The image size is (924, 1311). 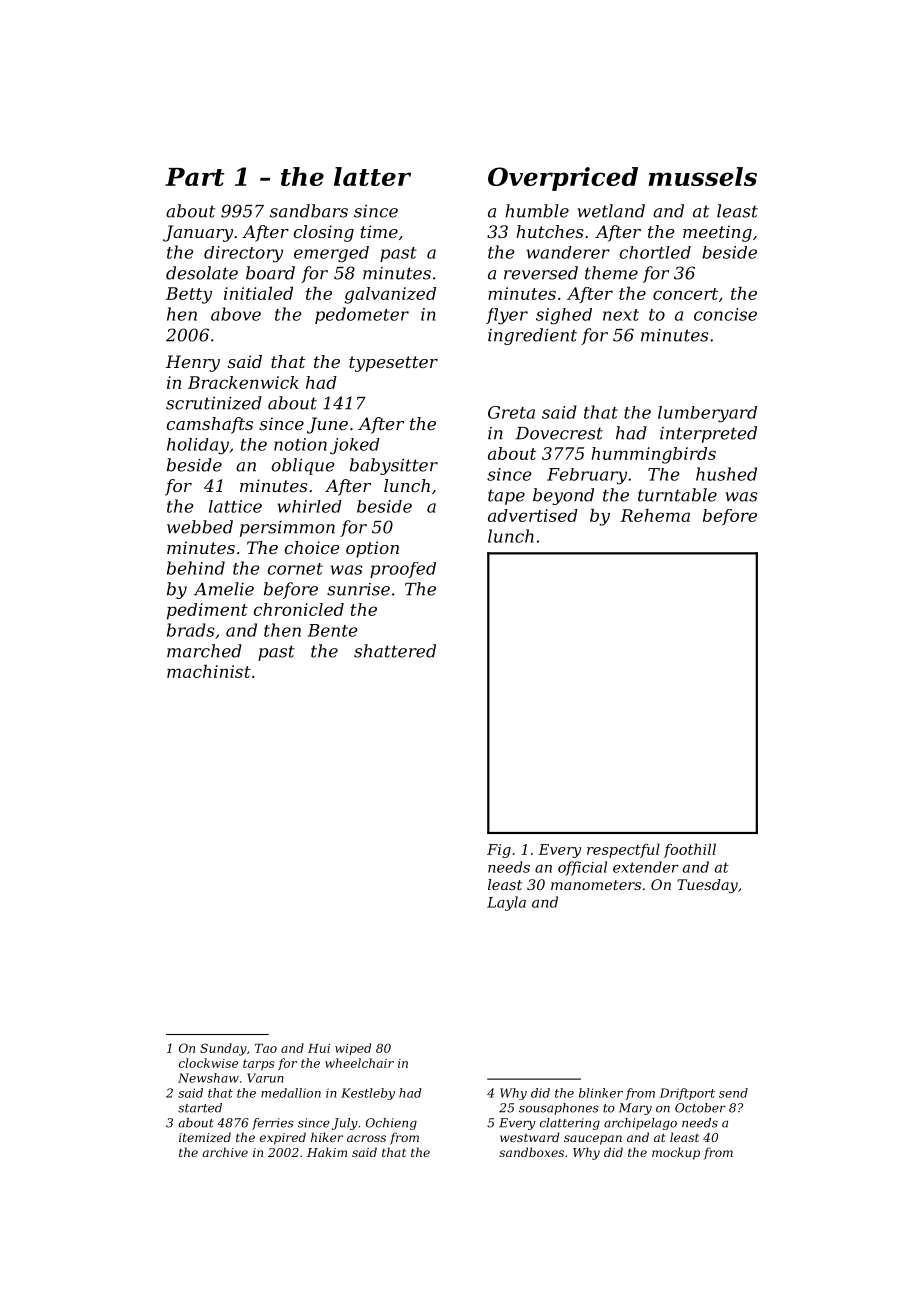 What do you see at coordinates (200, 1108) in the screenshot?
I see `started` at bounding box center [200, 1108].
